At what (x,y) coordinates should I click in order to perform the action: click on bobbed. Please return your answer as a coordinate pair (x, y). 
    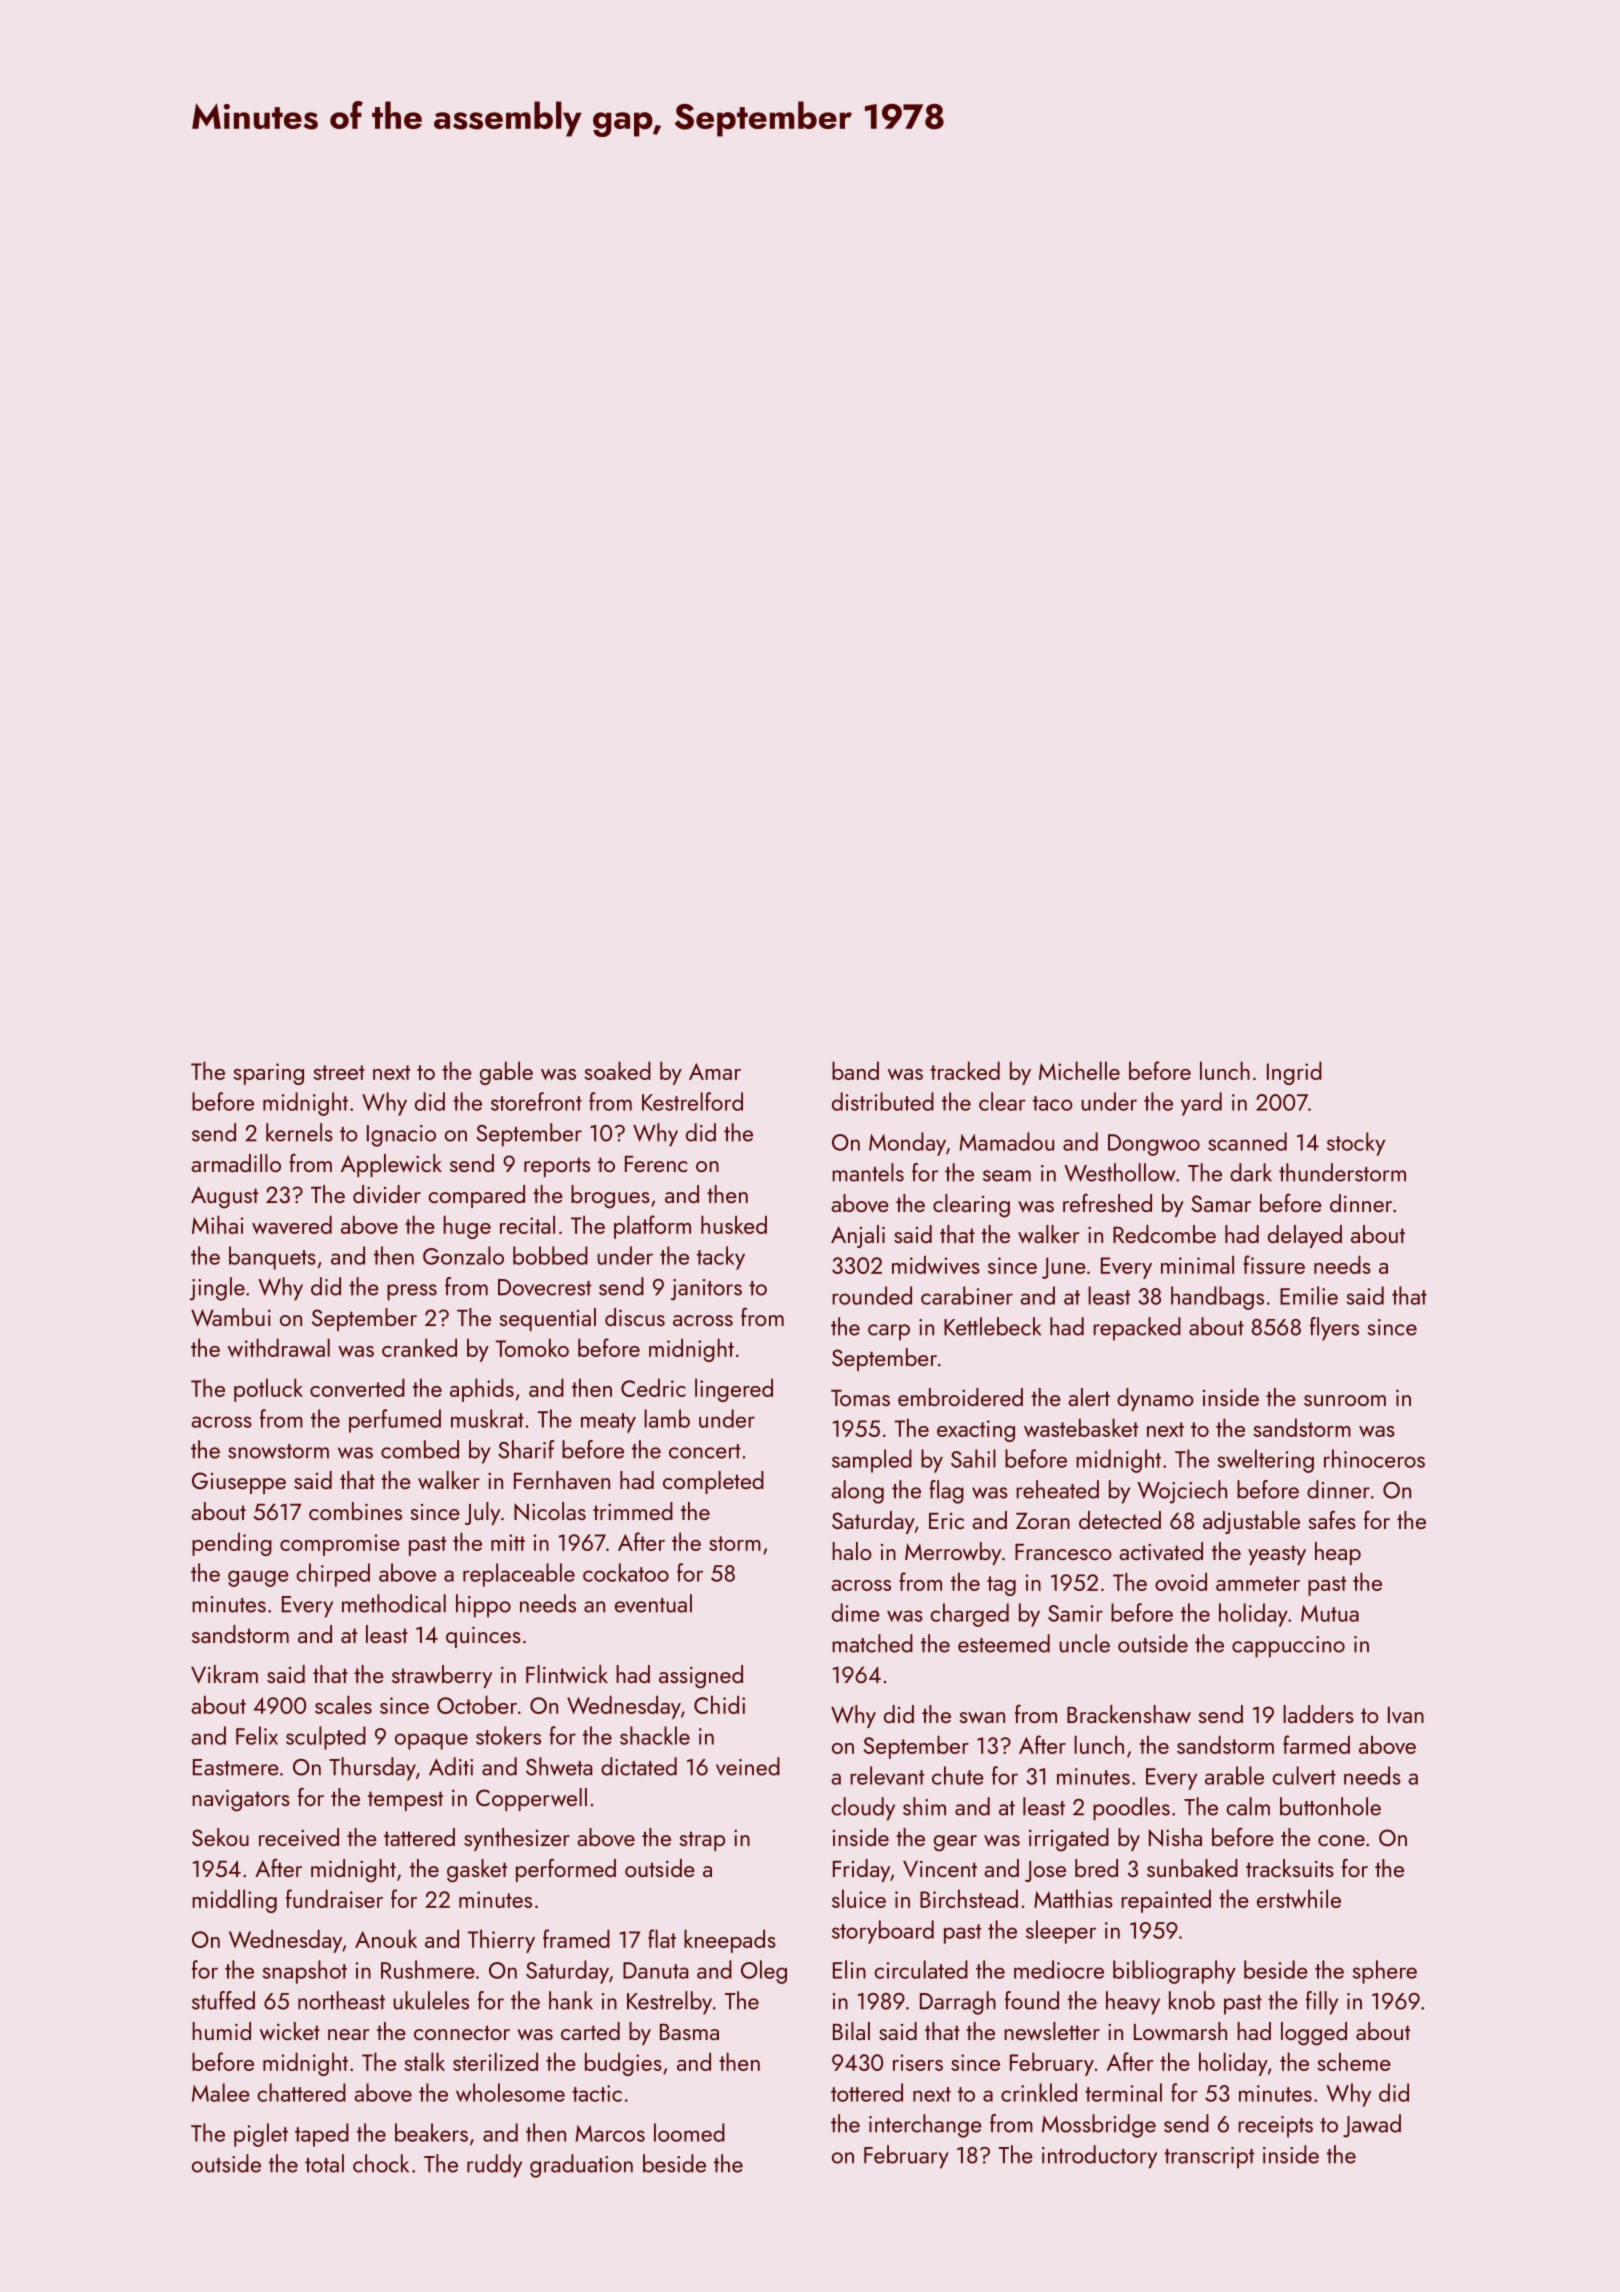
    Looking at the image, I should click on (550, 1255).
